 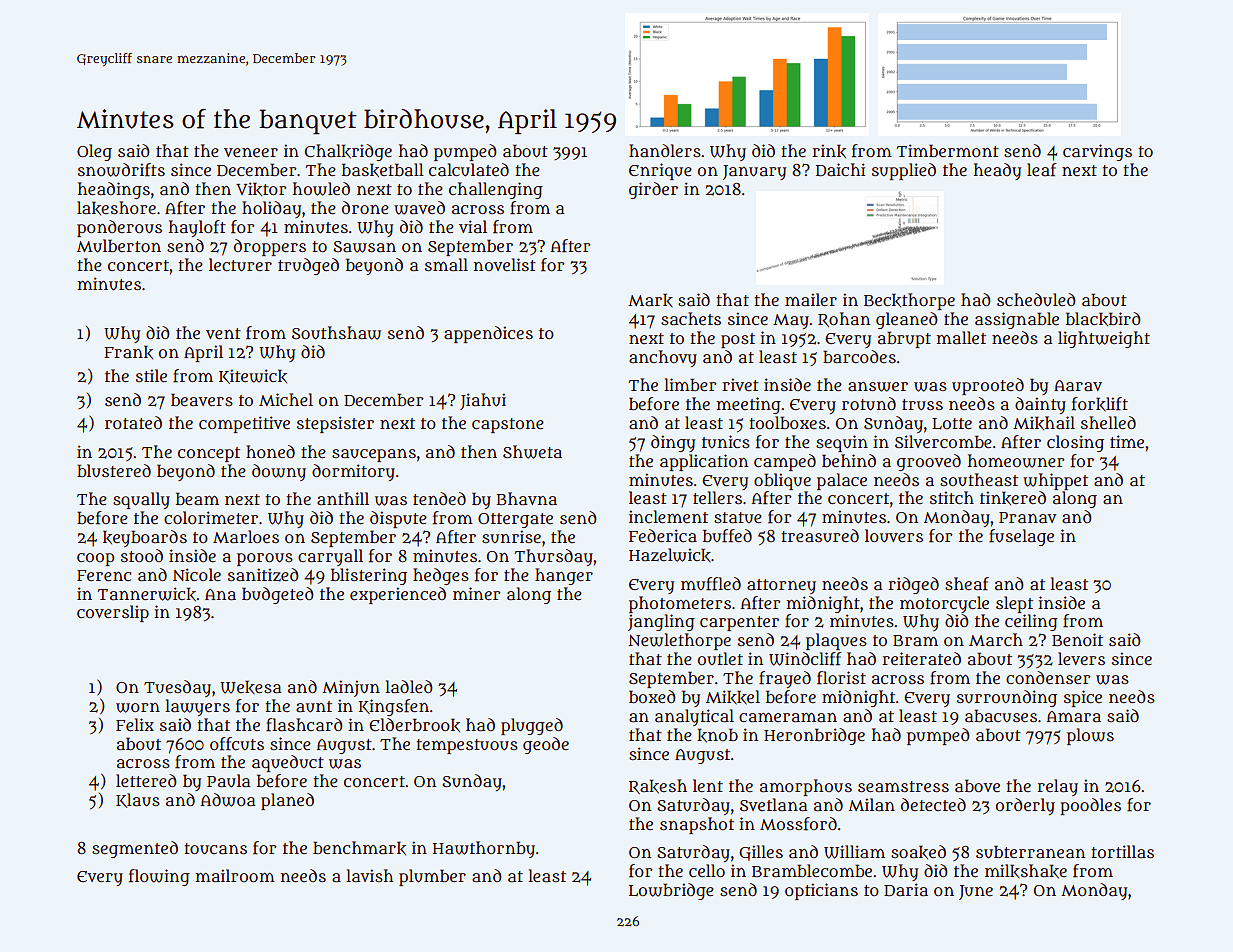 I want to click on Lowbridge, so click(x=671, y=891).
